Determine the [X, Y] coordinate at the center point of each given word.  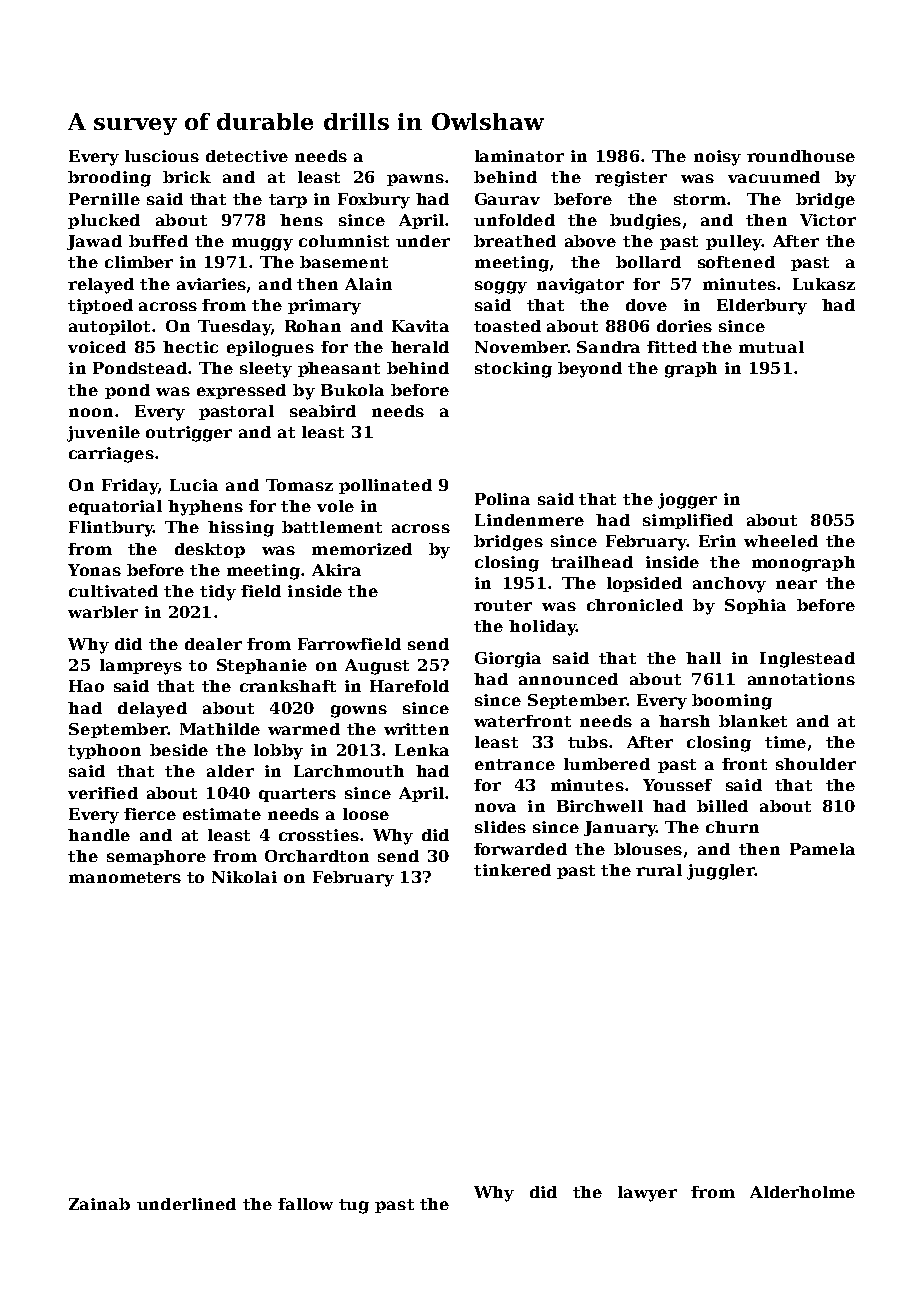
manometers [125, 877]
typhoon [104, 752]
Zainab [99, 1204]
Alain [368, 284]
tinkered [512, 870]
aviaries [211, 284]
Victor [828, 220]
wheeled [781, 541]
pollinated [385, 486]
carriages [111, 455]
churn [732, 827]
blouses [648, 849]
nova [495, 807]
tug [354, 1206]
